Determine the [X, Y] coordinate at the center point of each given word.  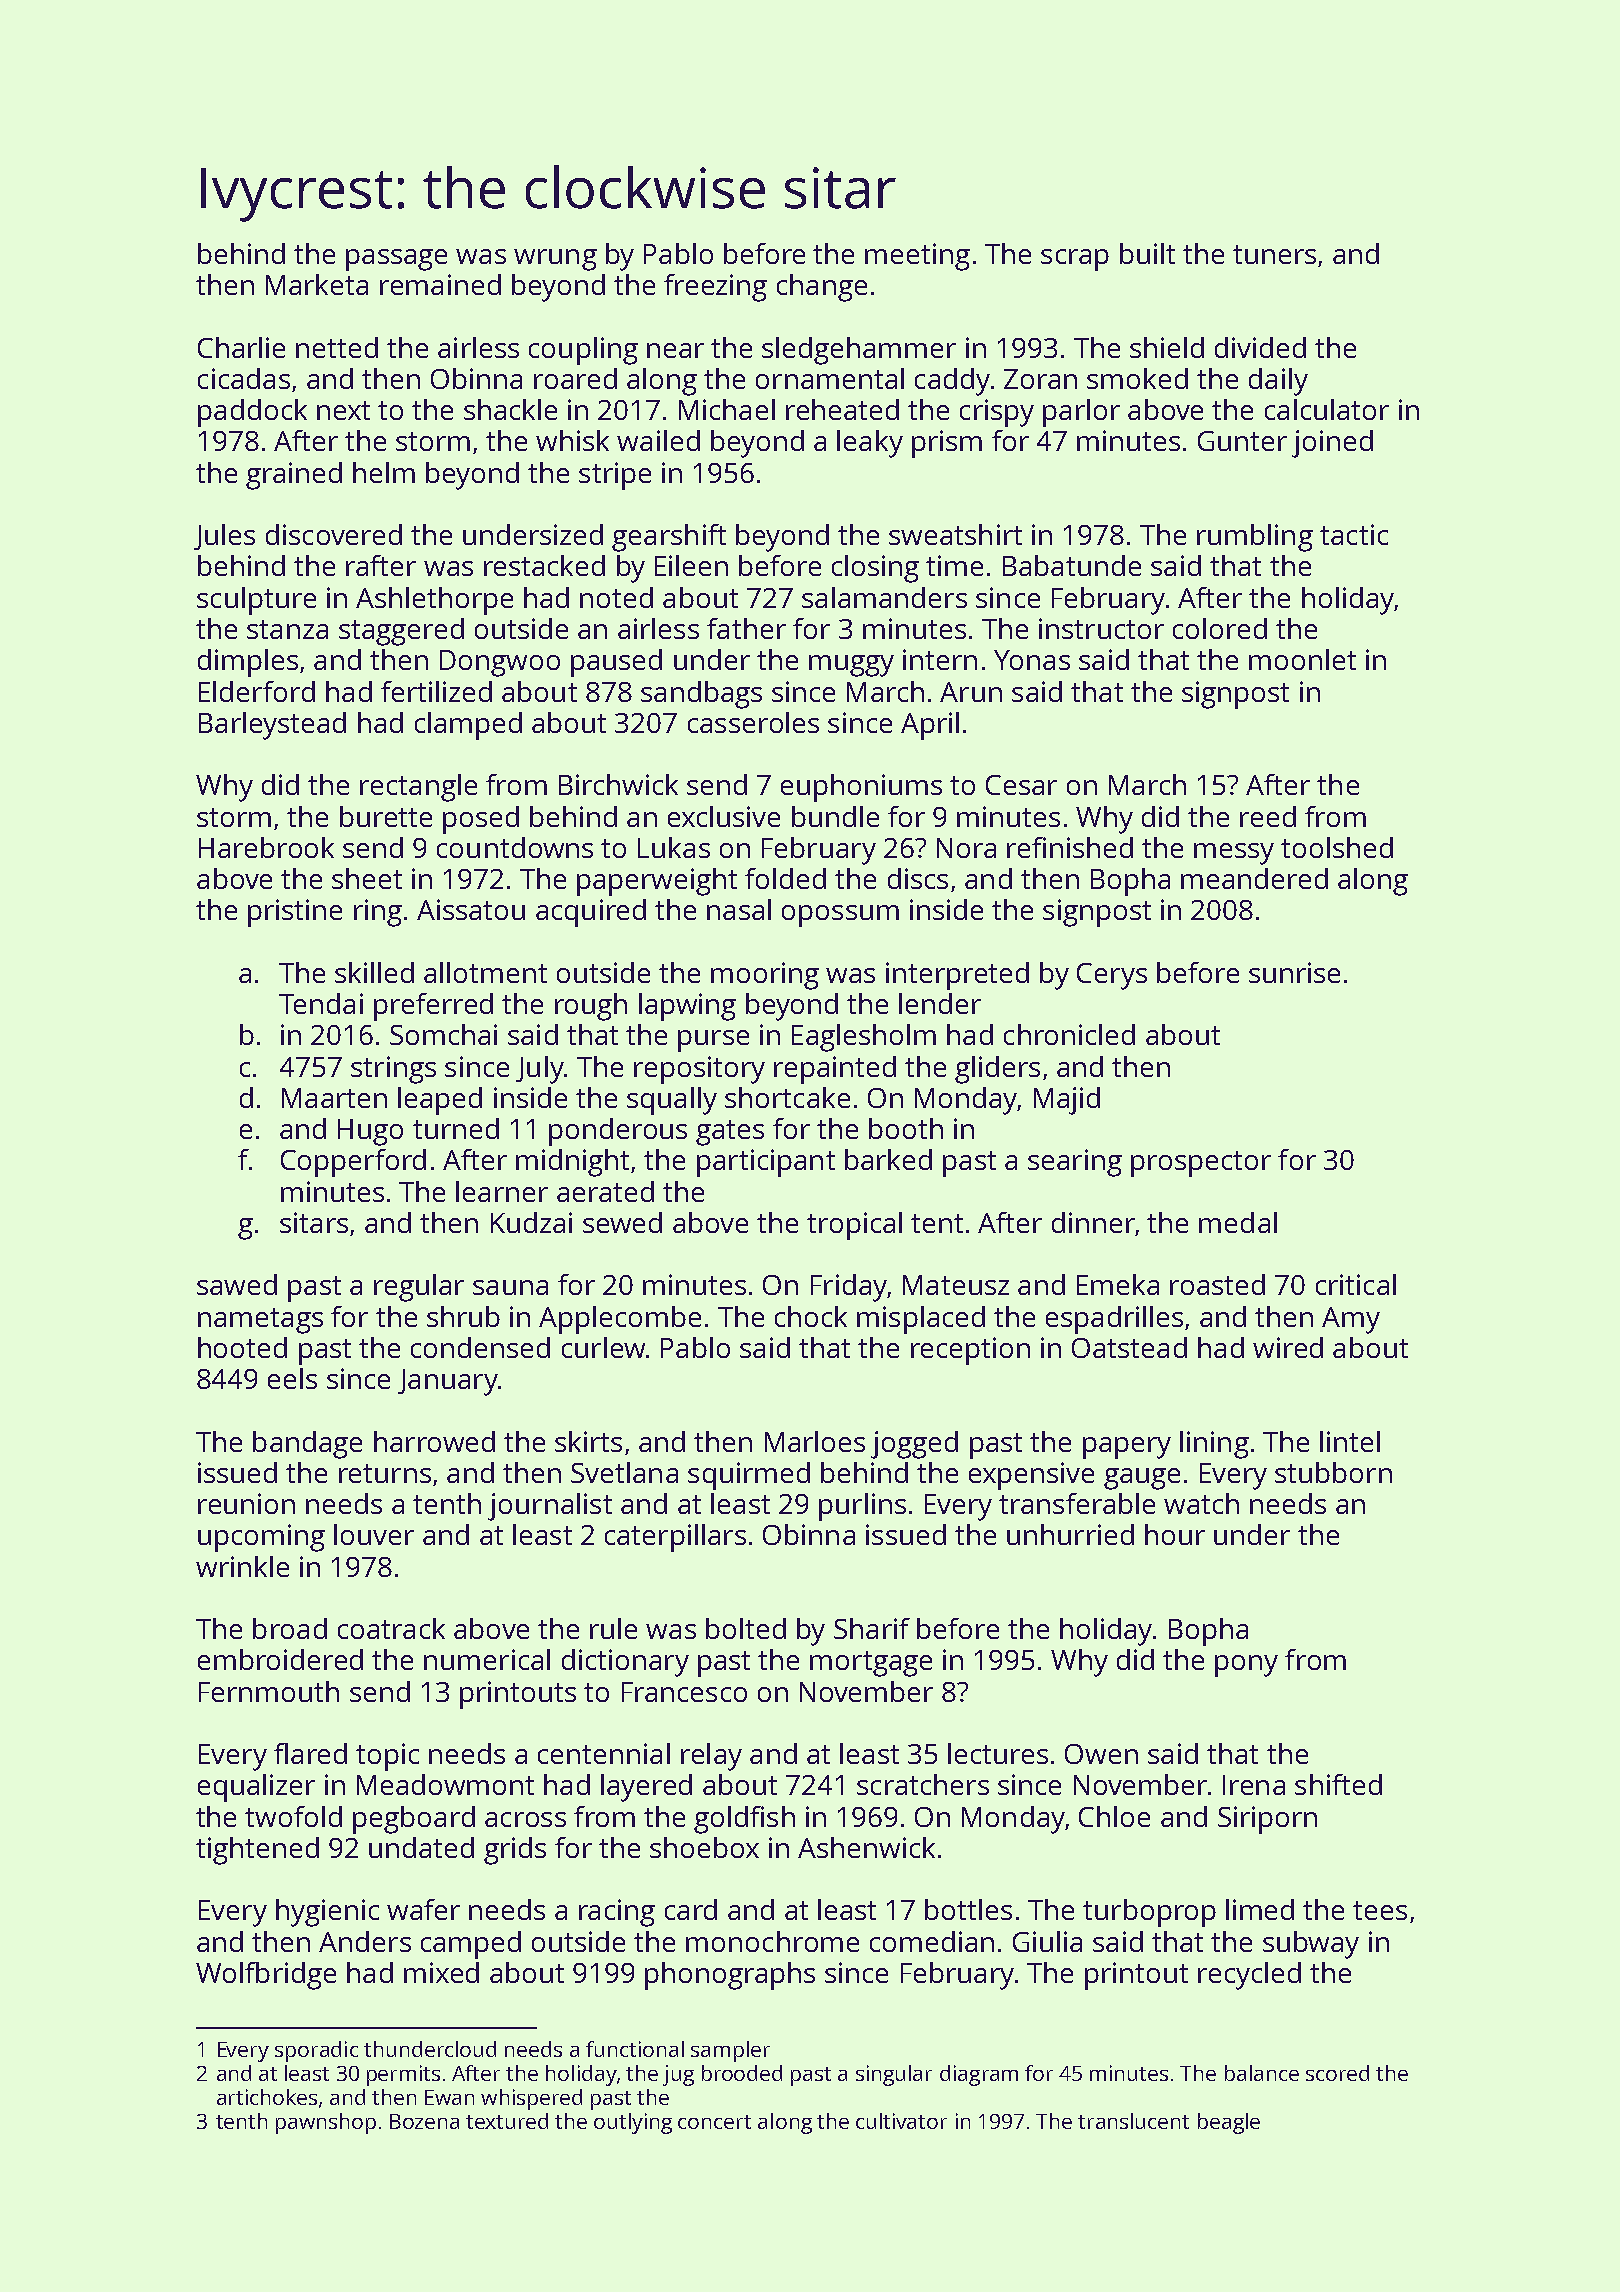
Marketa [317, 284]
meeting [917, 257]
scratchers [923, 1784]
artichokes [267, 2097]
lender [940, 1003]
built [1147, 253]
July [540, 1070]
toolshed [1337, 847]
